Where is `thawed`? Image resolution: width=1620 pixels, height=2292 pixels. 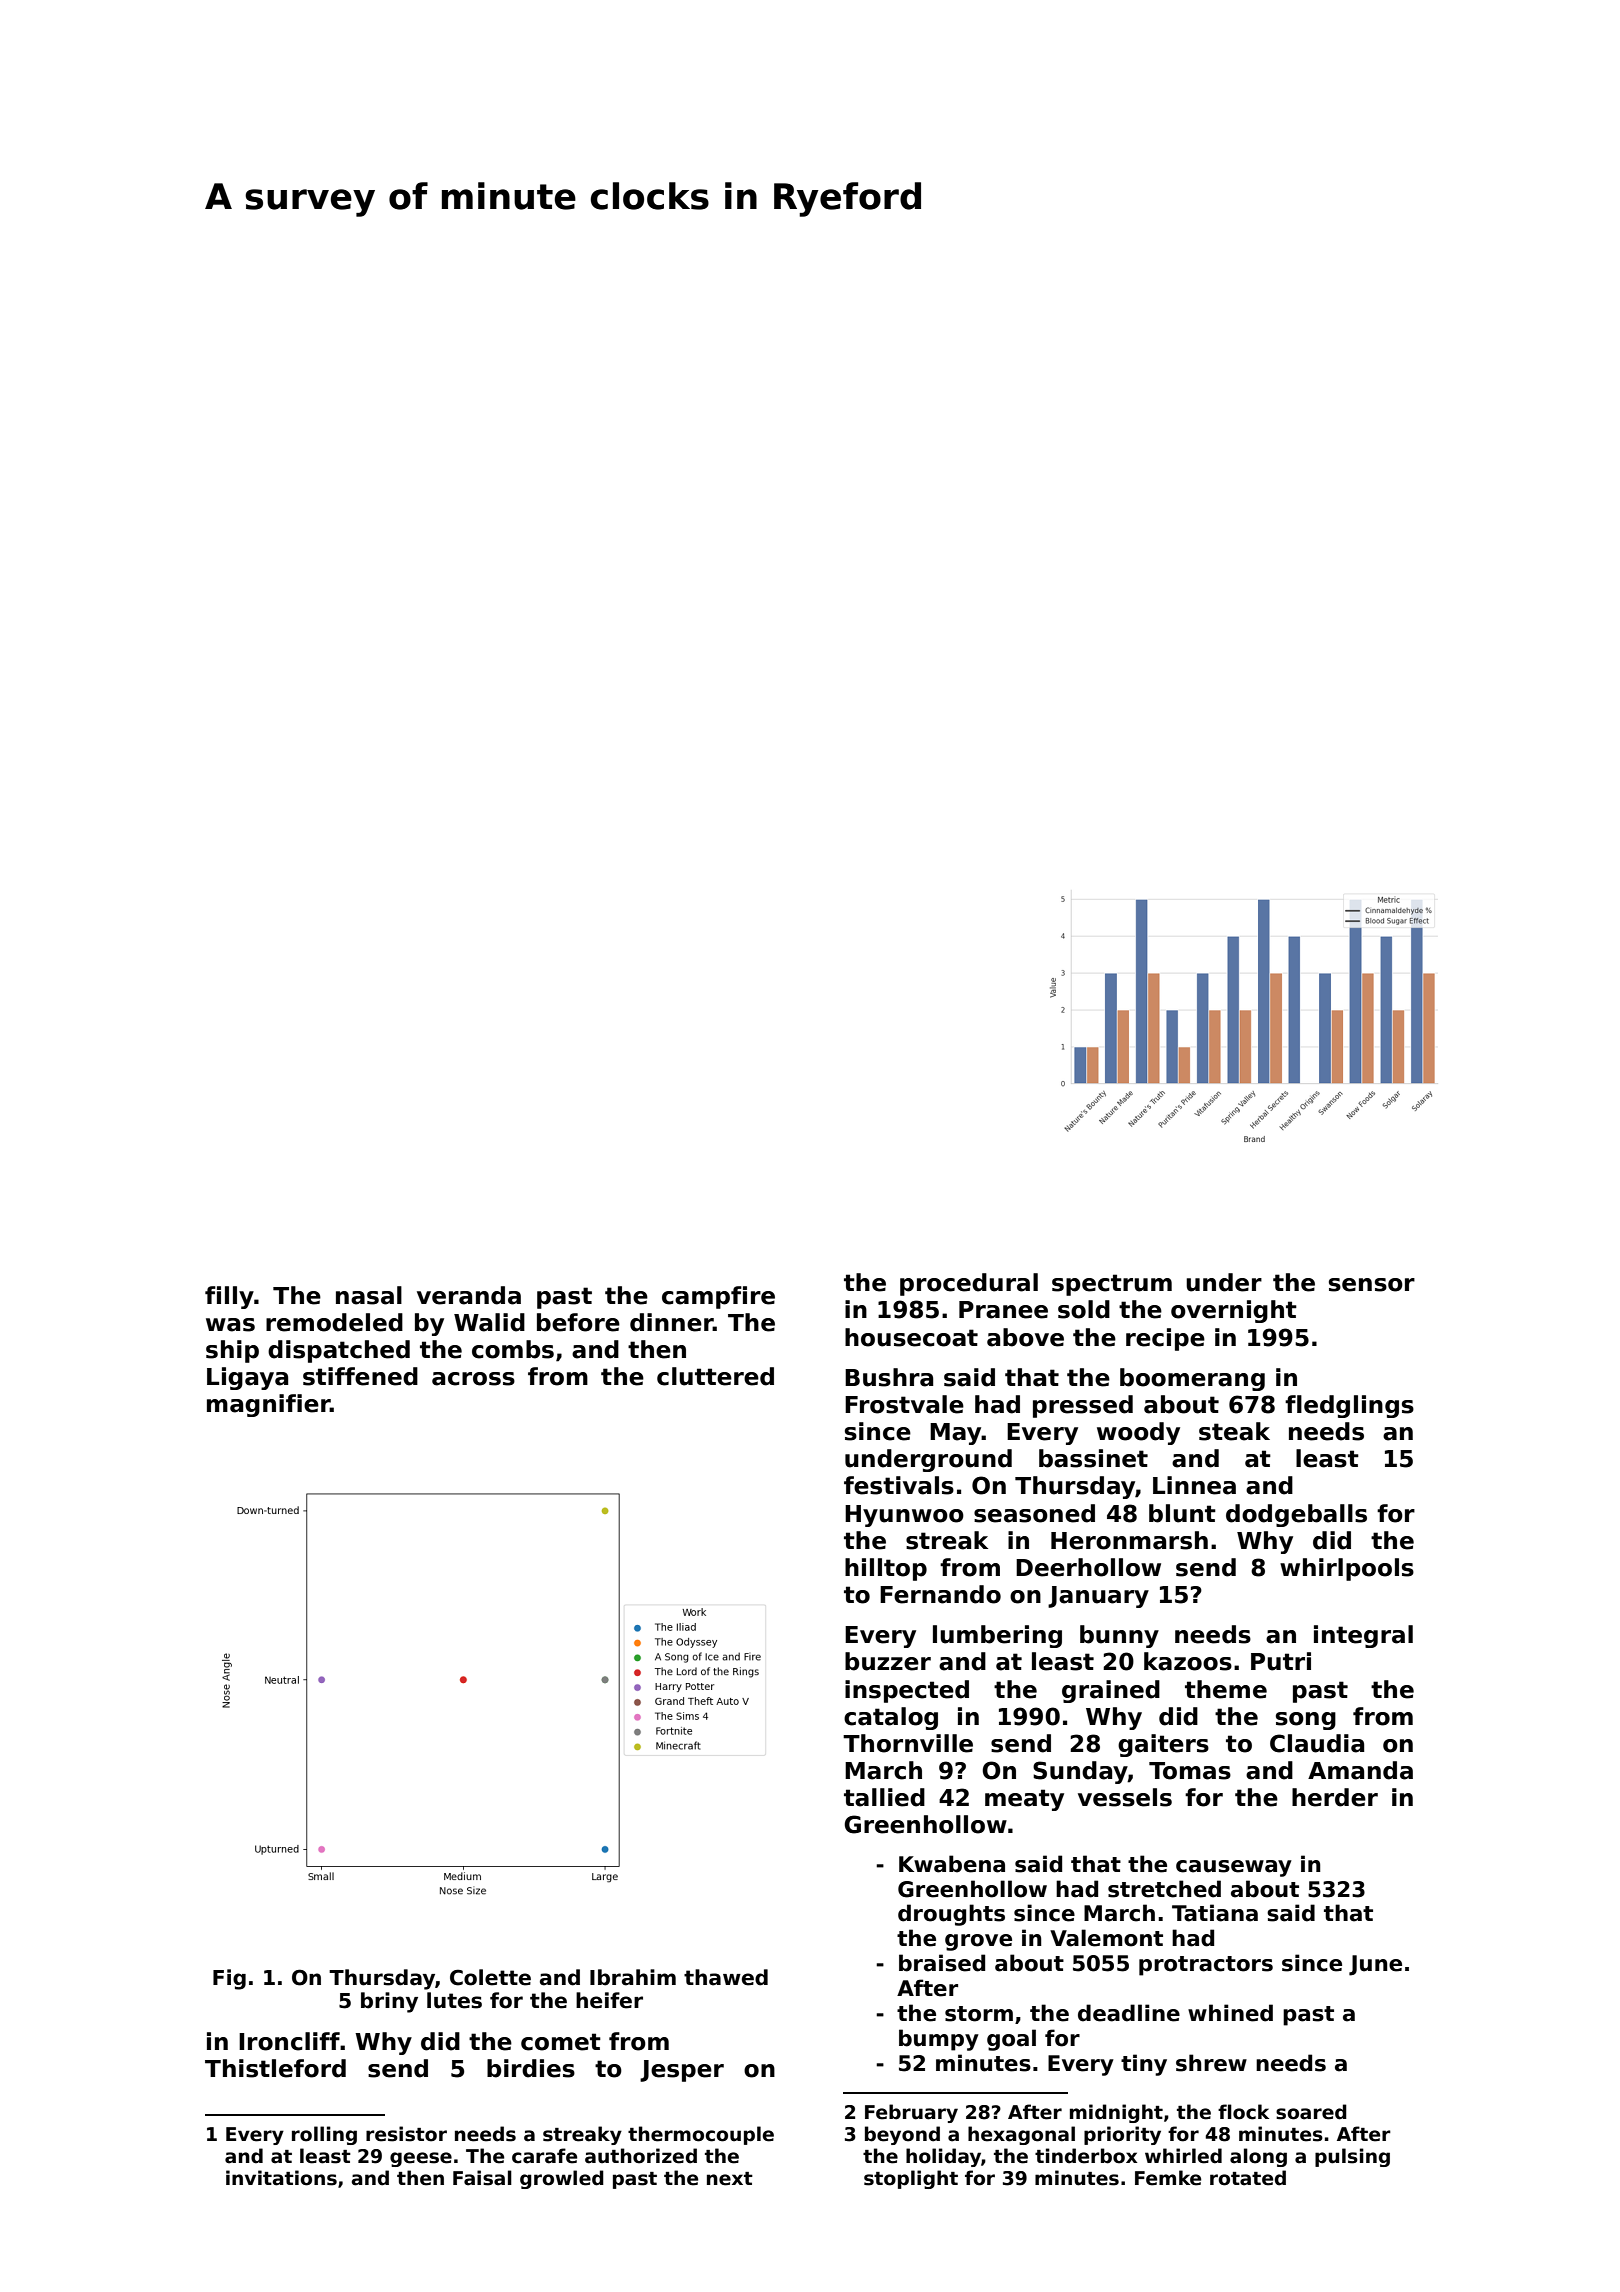 thawed is located at coordinates (726, 1977).
